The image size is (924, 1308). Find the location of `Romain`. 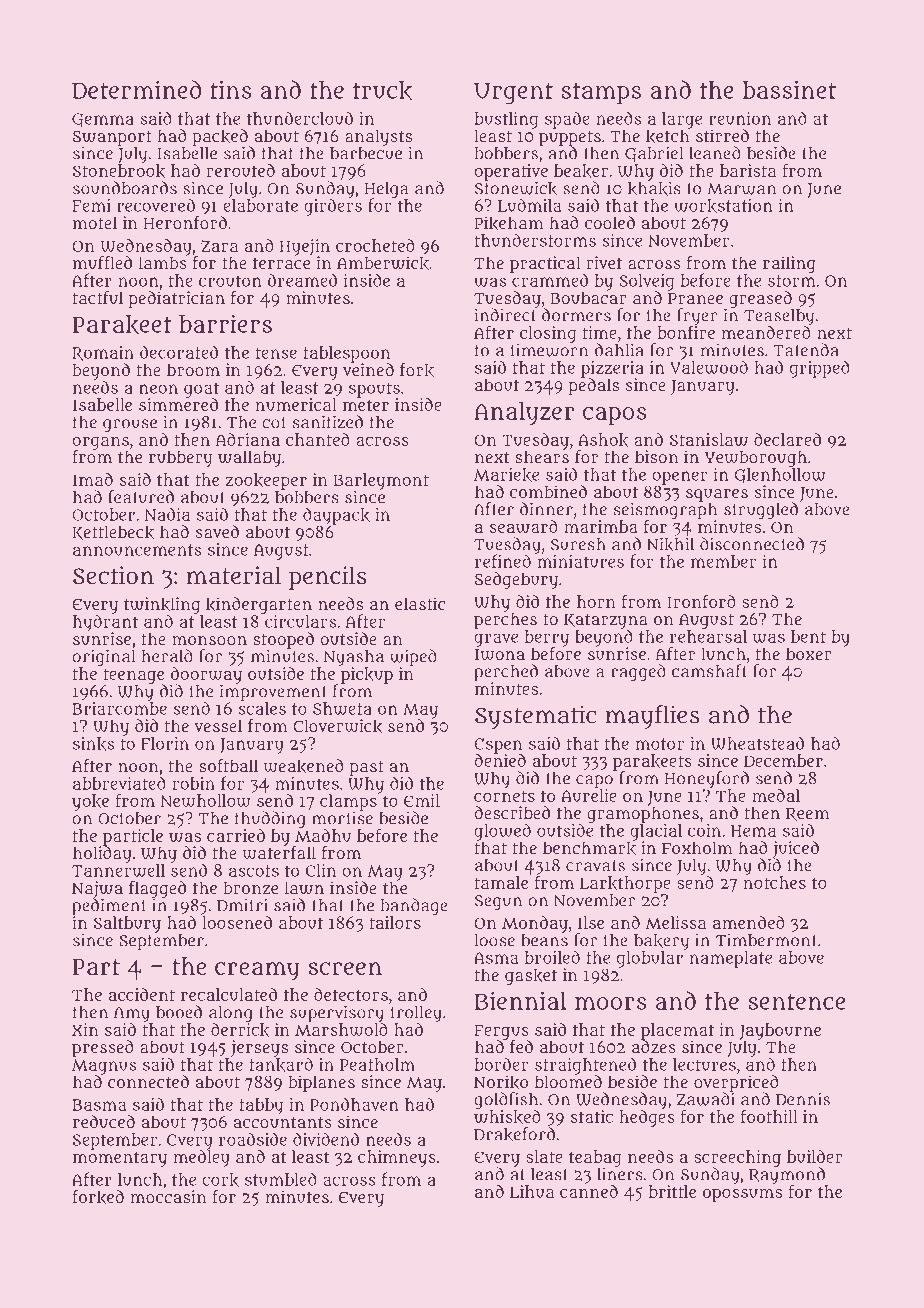

Romain is located at coordinates (103, 353).
